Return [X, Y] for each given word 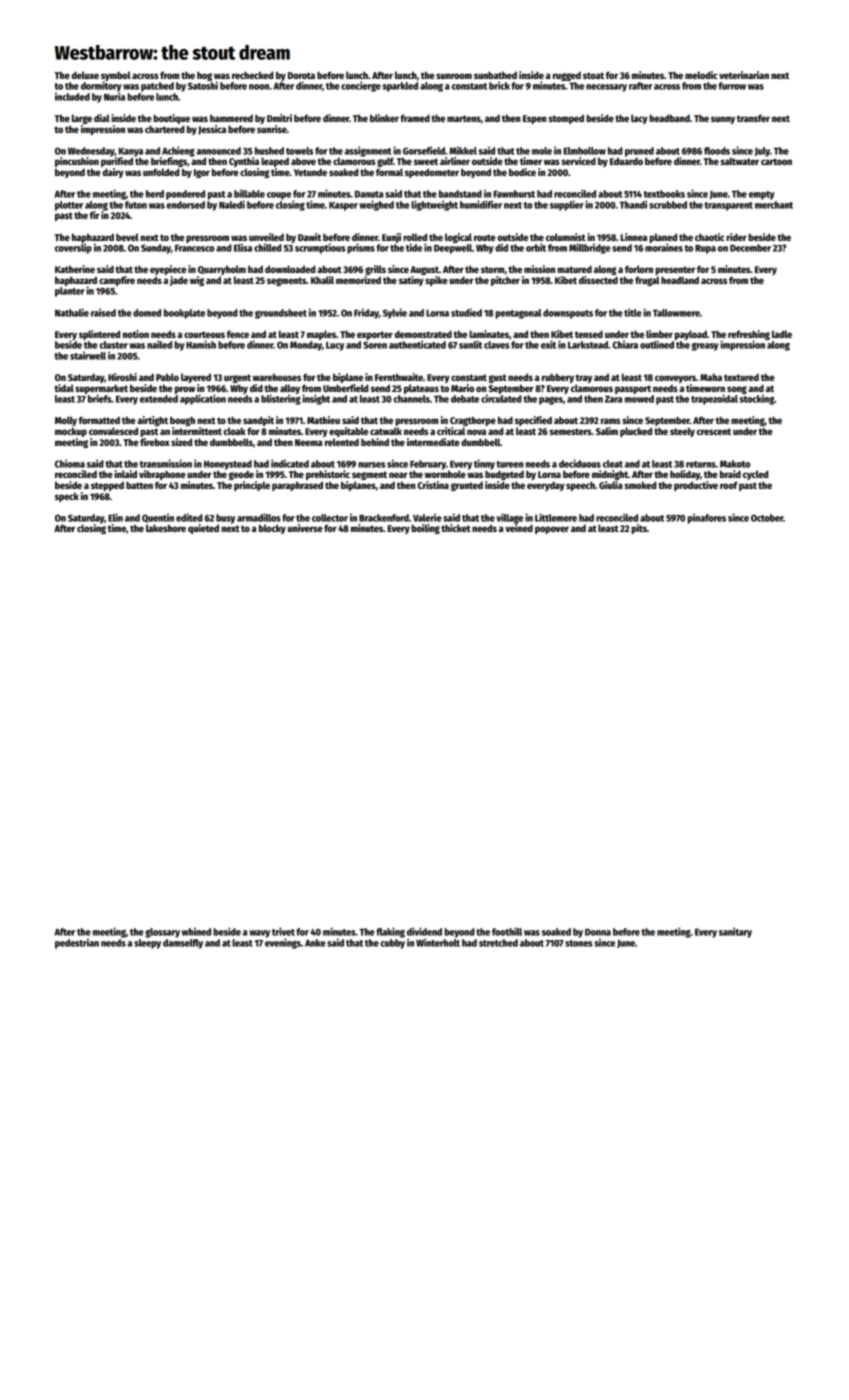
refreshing [749, 335]
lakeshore [166, 528]
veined [519, 528]
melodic [701, 75]
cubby [392, 944]
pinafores [706, 518]
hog [204, 76]
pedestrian [77, 943]
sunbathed [495, 75]
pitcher [505, 281]
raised [103, 312]
